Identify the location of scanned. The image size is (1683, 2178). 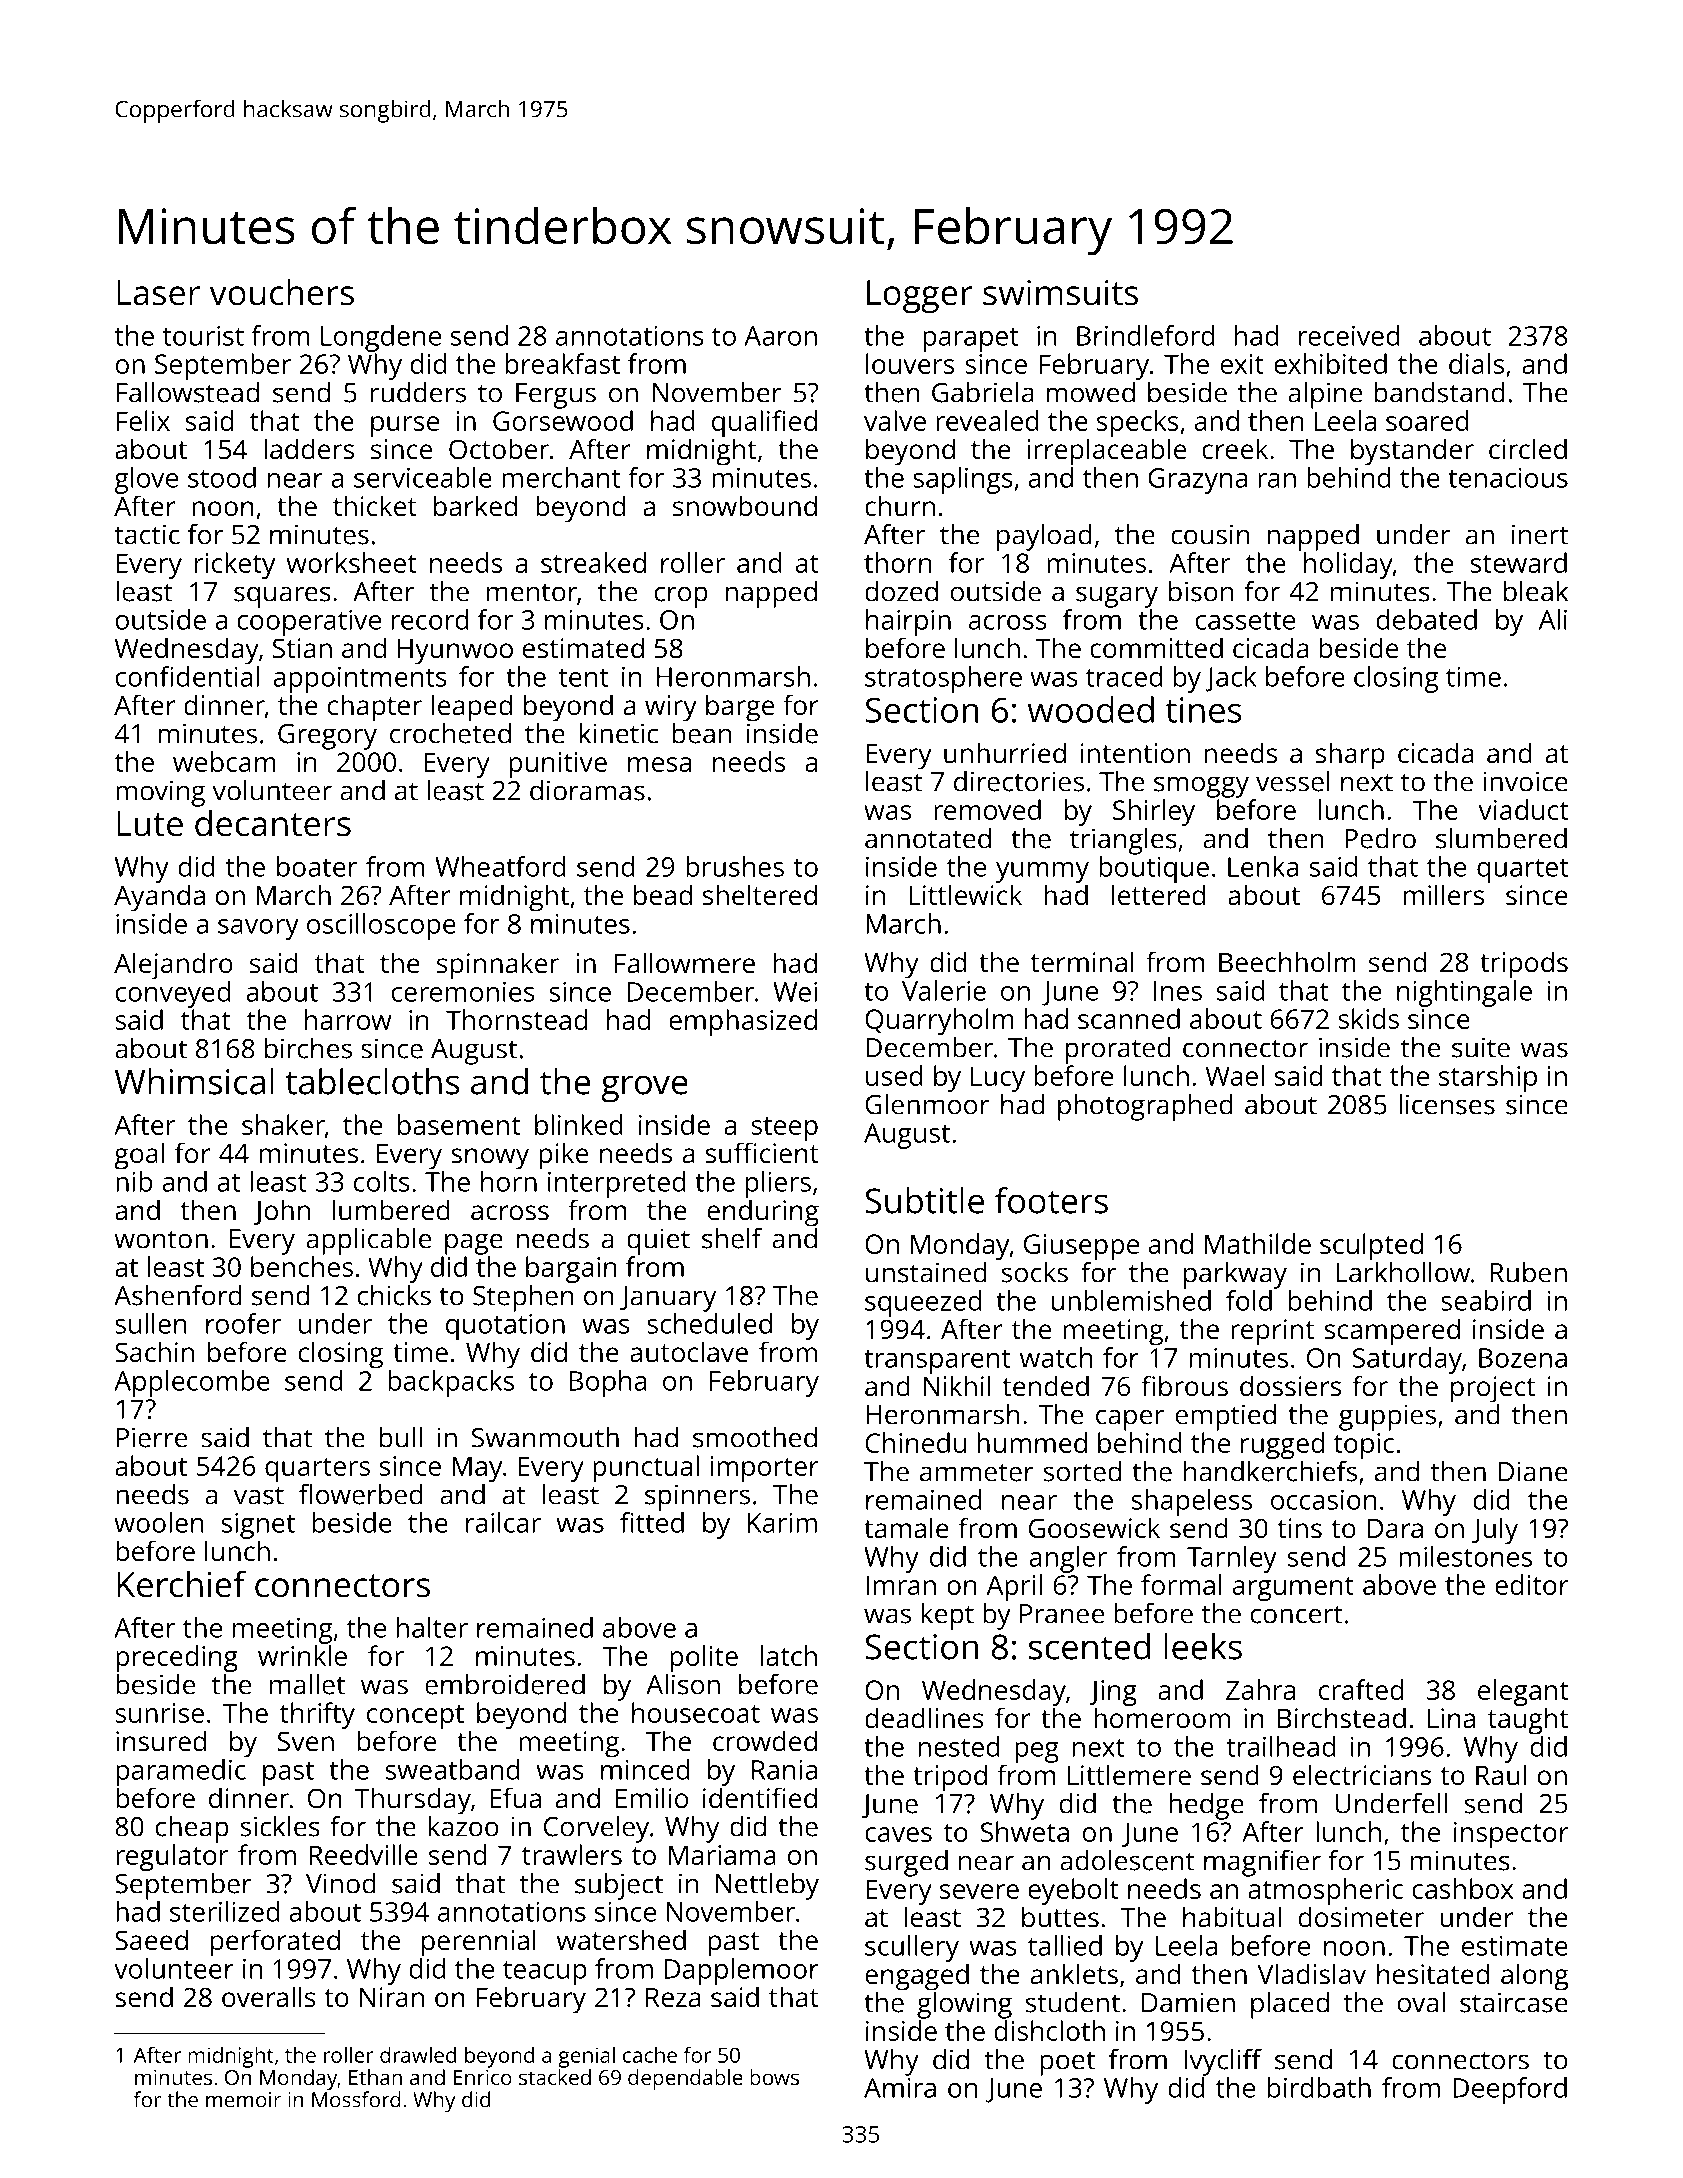
(1129, 1018).
